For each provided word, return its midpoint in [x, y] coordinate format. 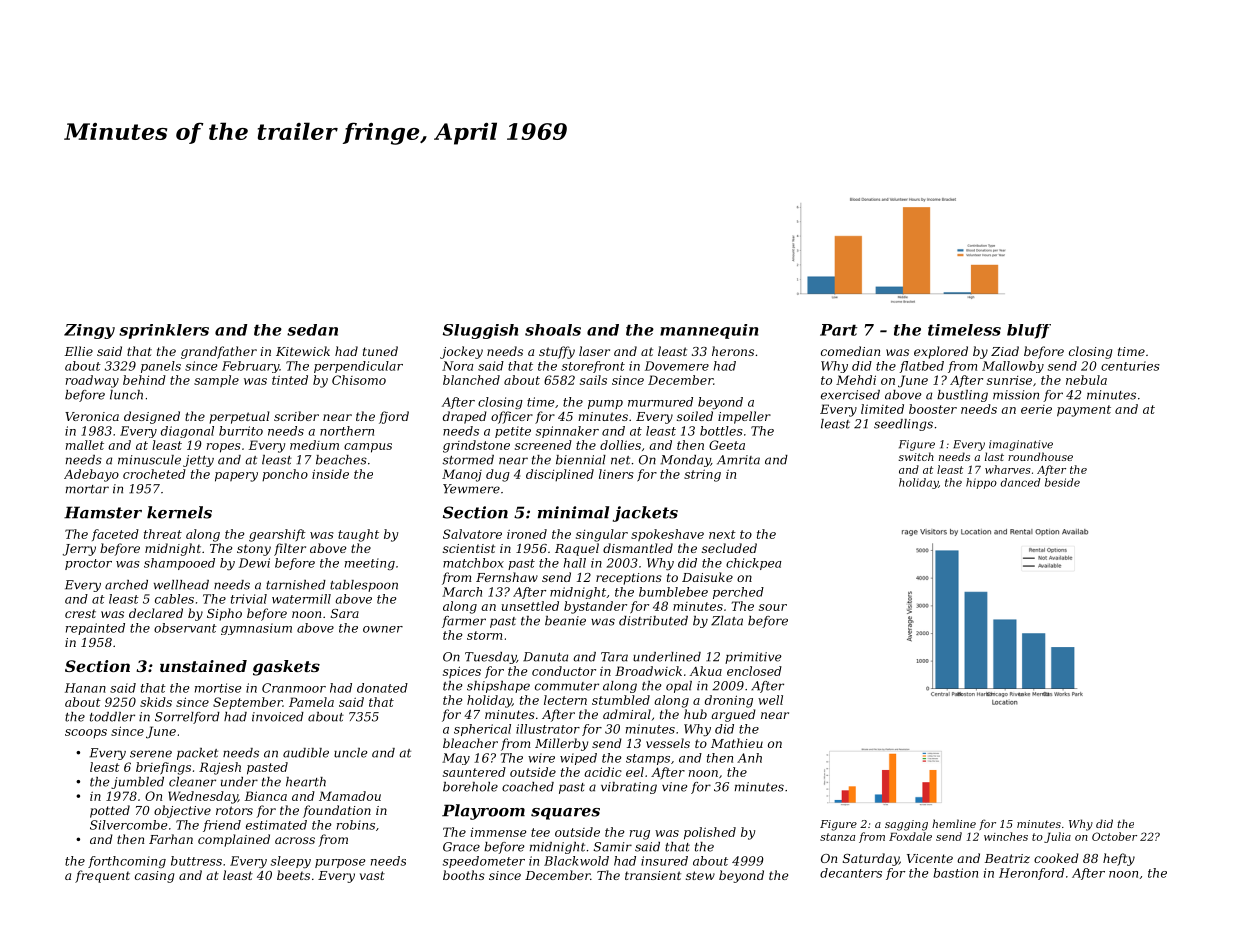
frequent [102, 876]
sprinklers [164, 331]
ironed [527, 534]
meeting [370, 564]
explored [941, 352]
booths [464, 875]
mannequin [709, 331]
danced [1020, 482]
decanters [851, 873]
